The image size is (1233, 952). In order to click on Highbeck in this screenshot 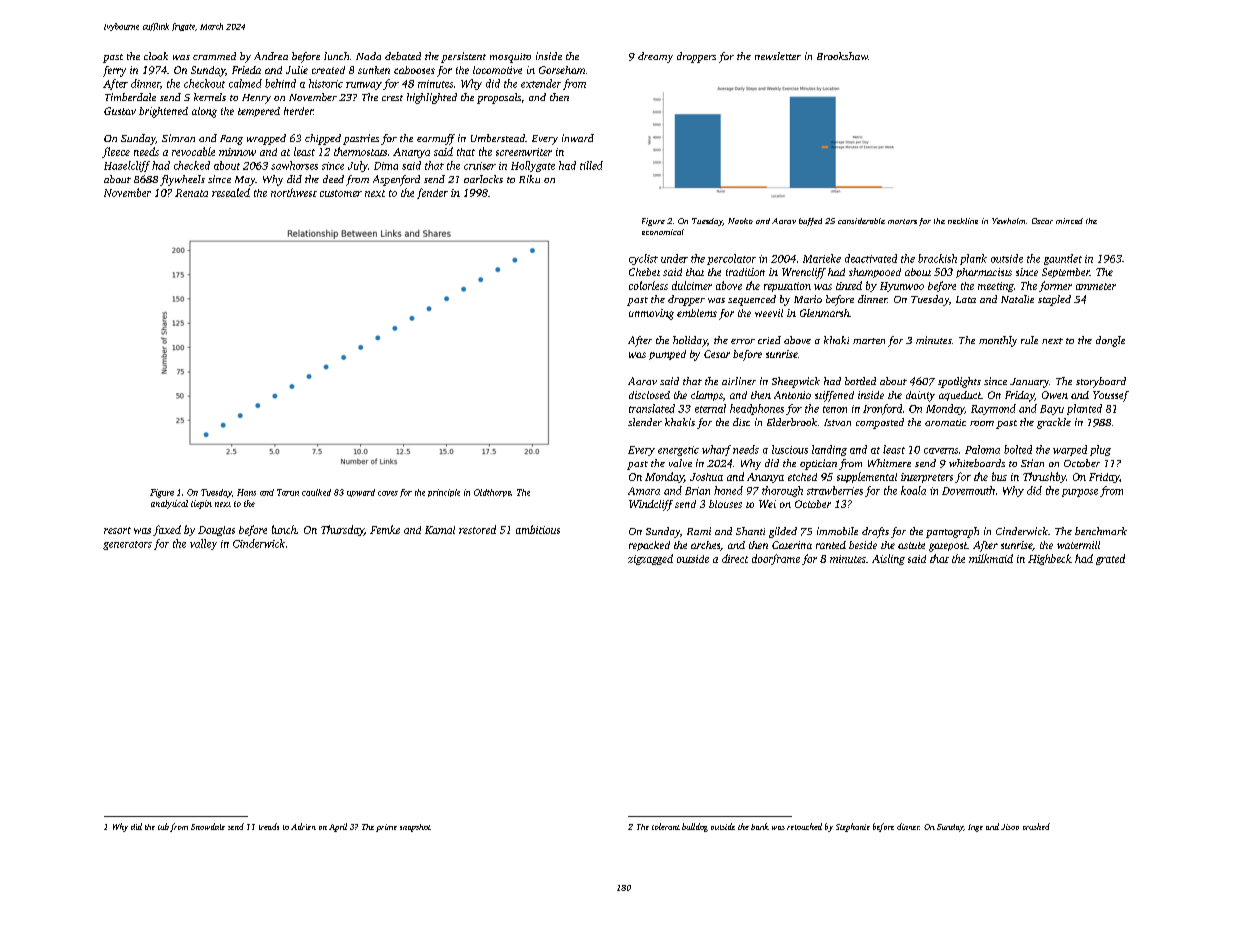, I will do `click(1050, 559)`.
